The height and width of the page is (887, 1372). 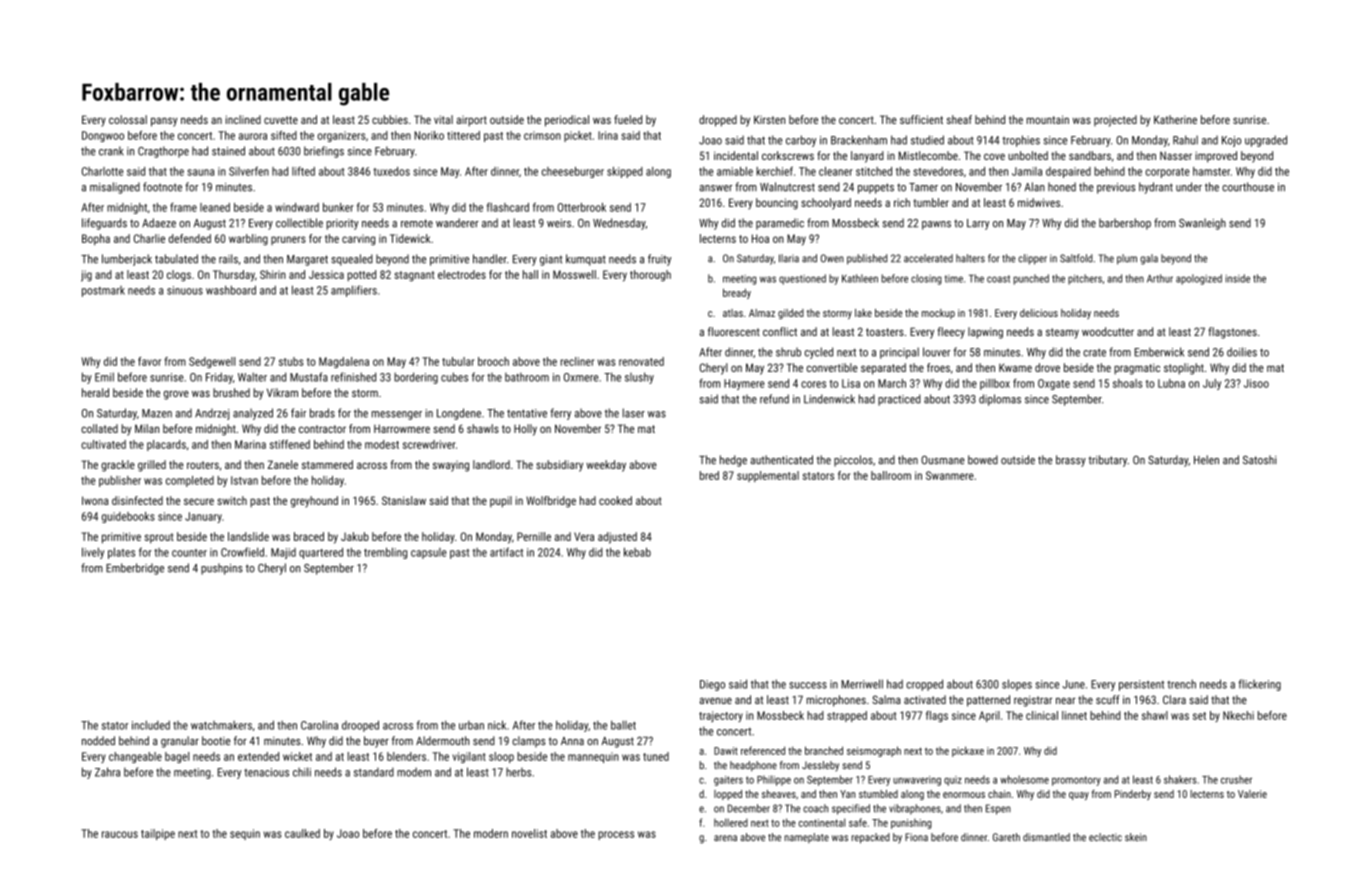 What do you see at coordinates (163, 152) in the page?
I see `Cragthorpe` at bounding box center [163, 152].
